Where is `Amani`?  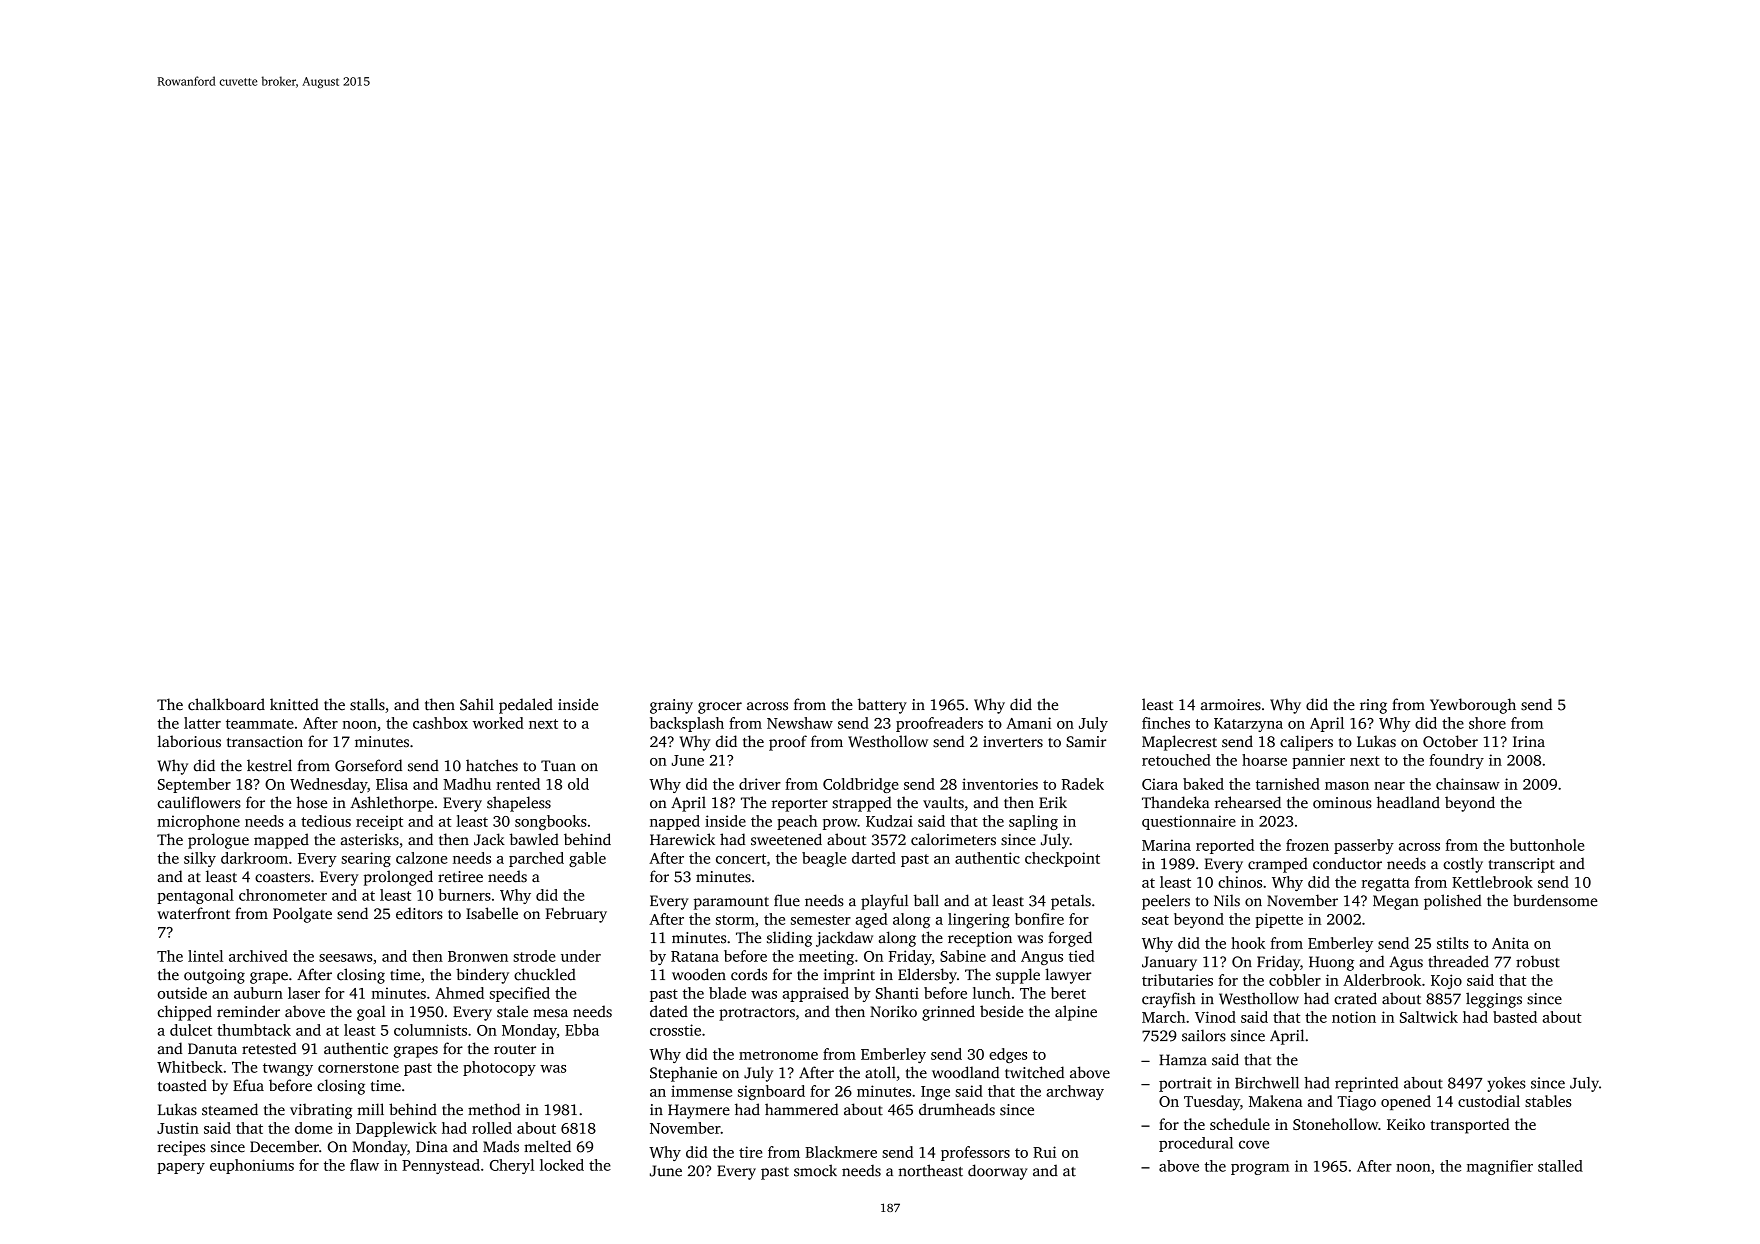
Amani is located at coordinates (1028, 723).
